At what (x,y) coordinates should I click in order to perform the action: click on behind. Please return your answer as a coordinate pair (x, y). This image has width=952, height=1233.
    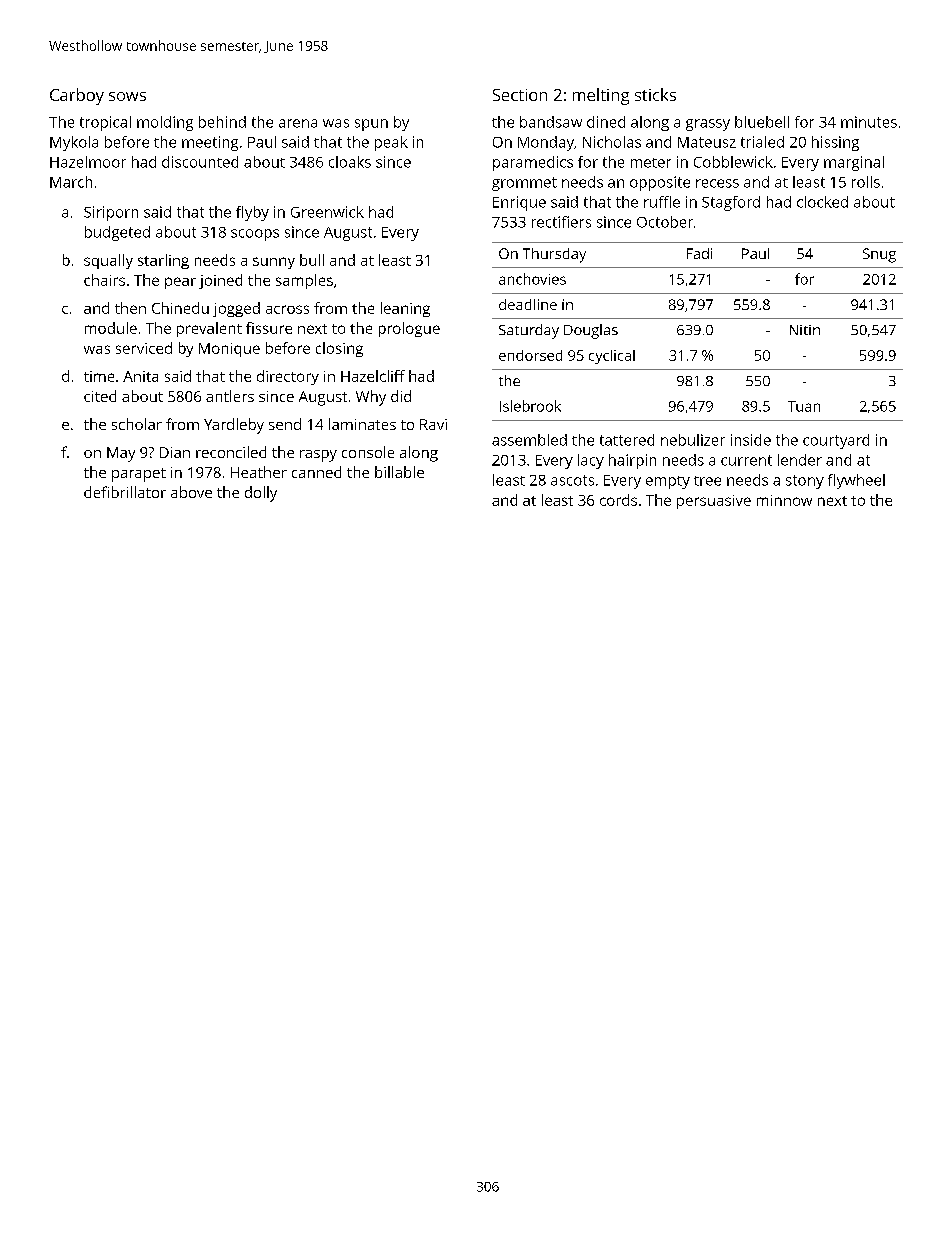
    Looking at the image, I should click on (222, 122).
